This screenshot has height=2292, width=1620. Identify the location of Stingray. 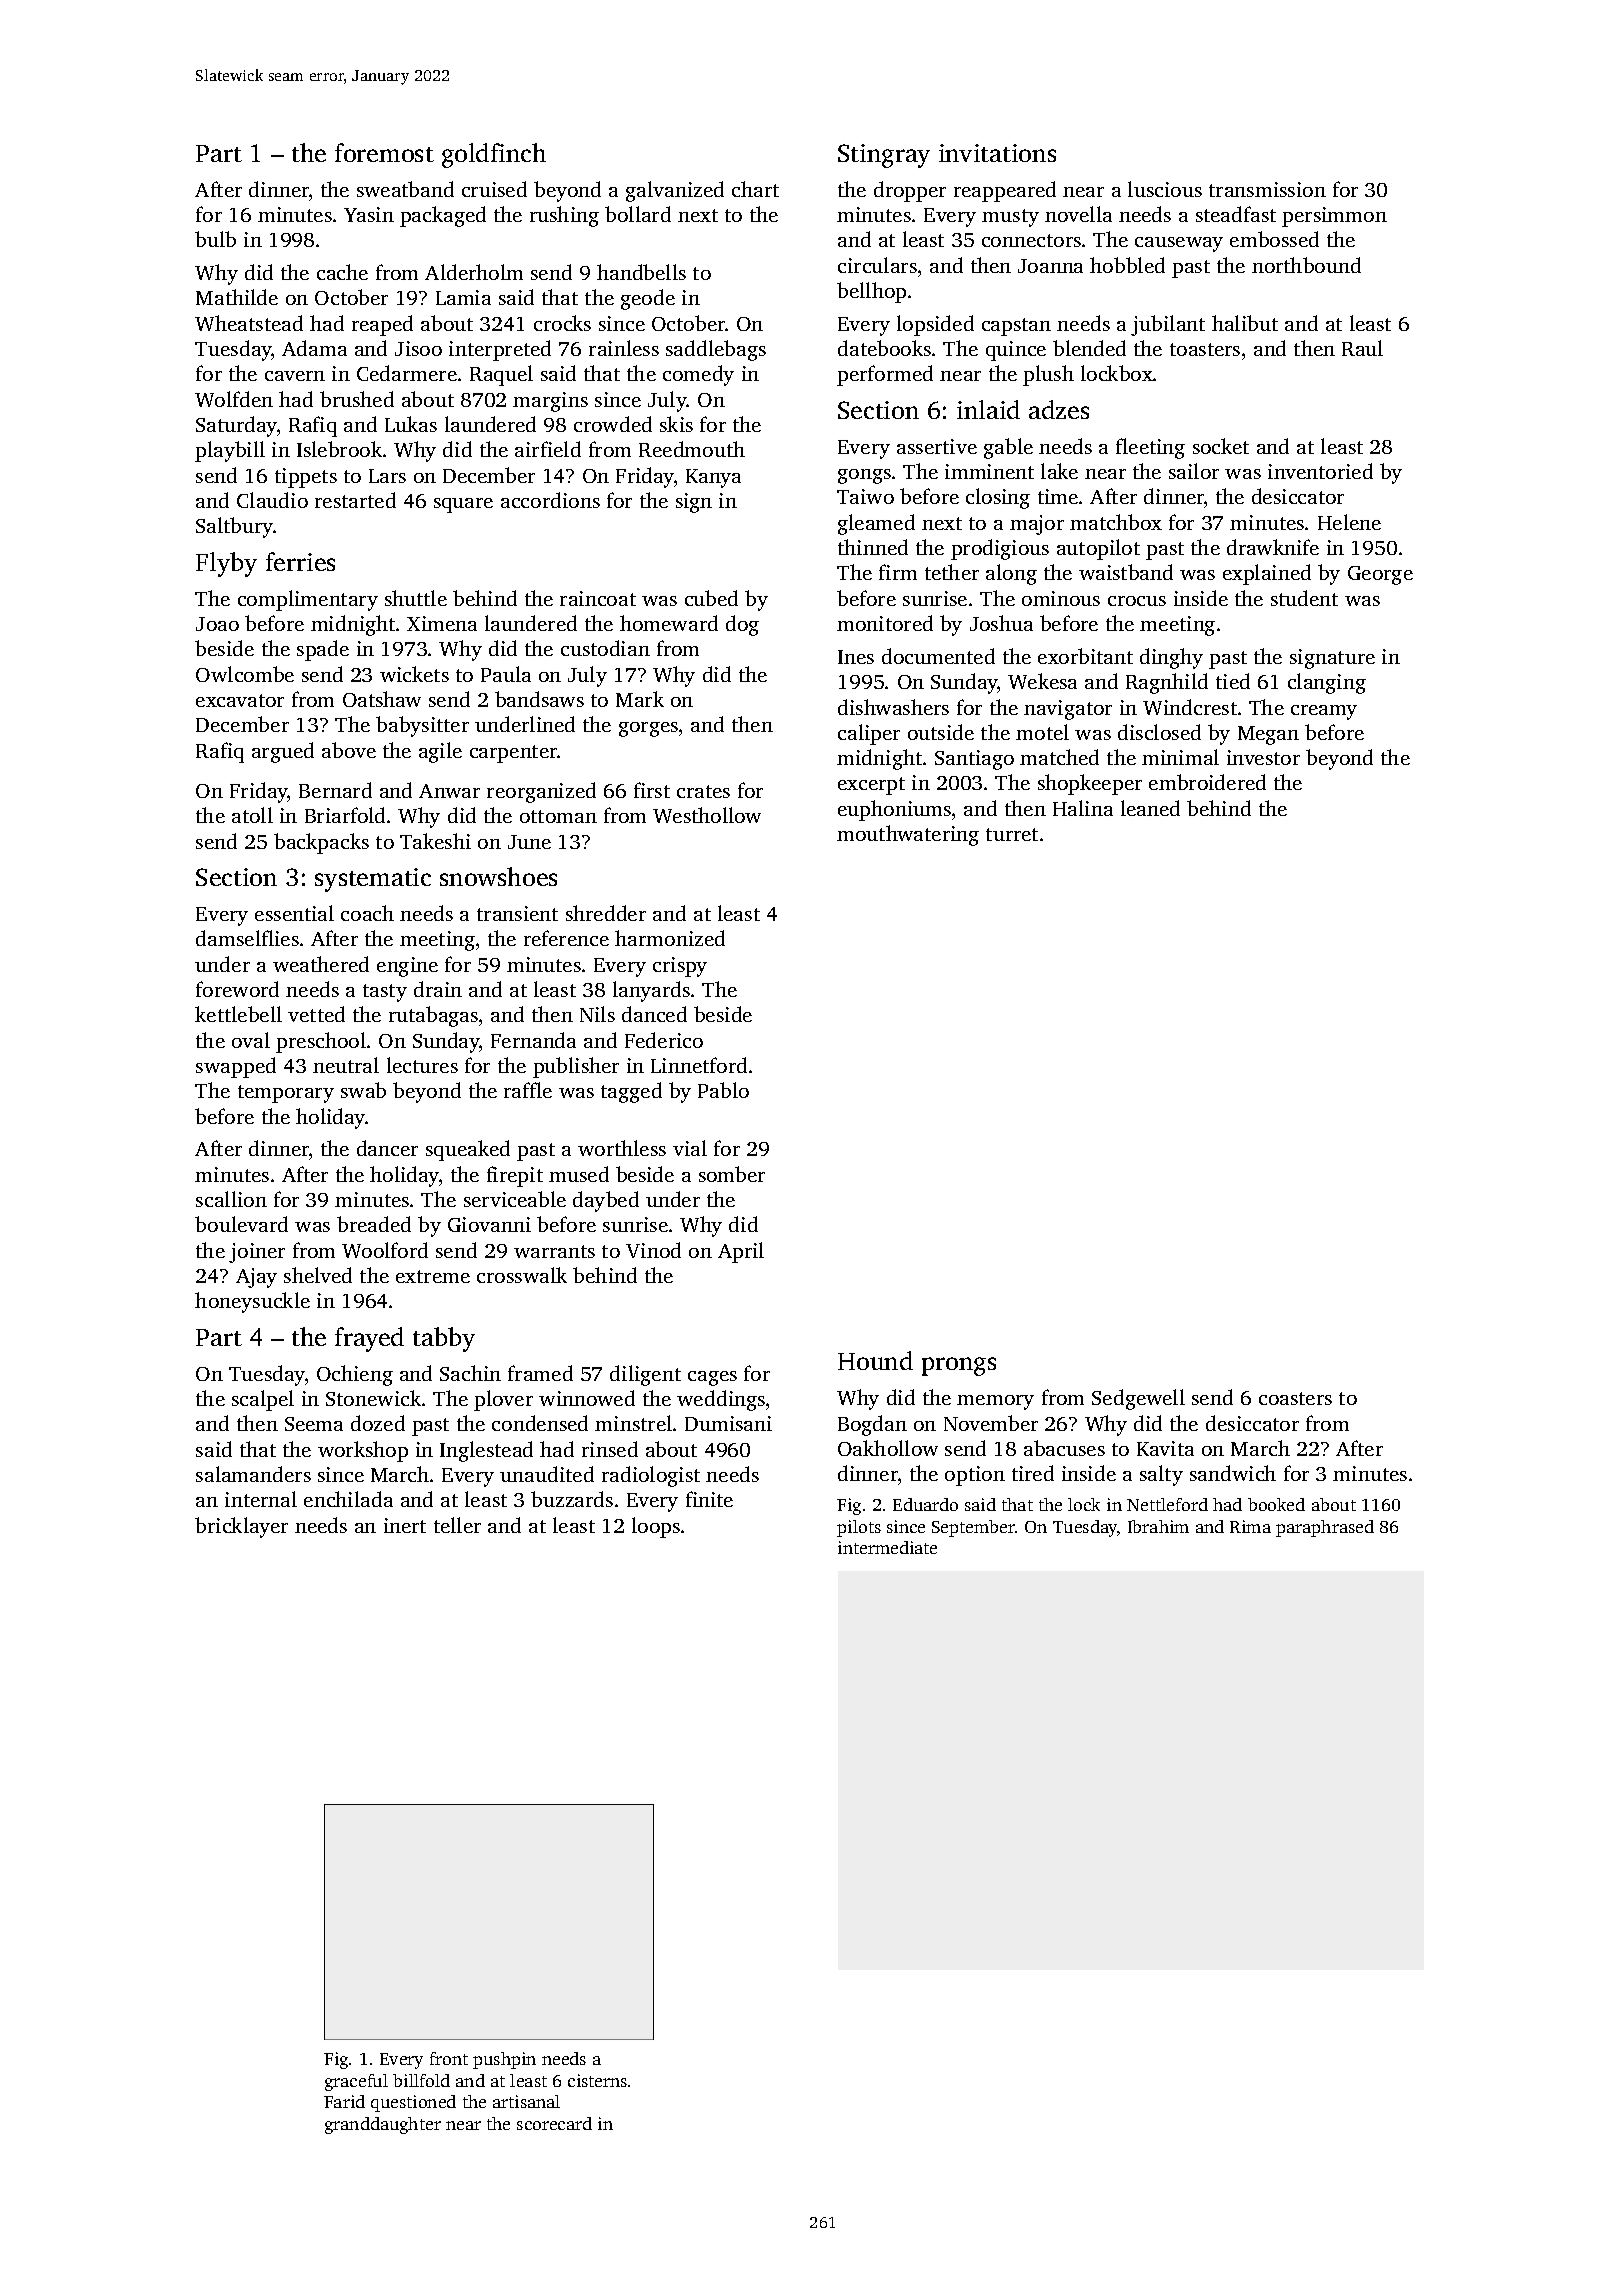
(884, 156).
